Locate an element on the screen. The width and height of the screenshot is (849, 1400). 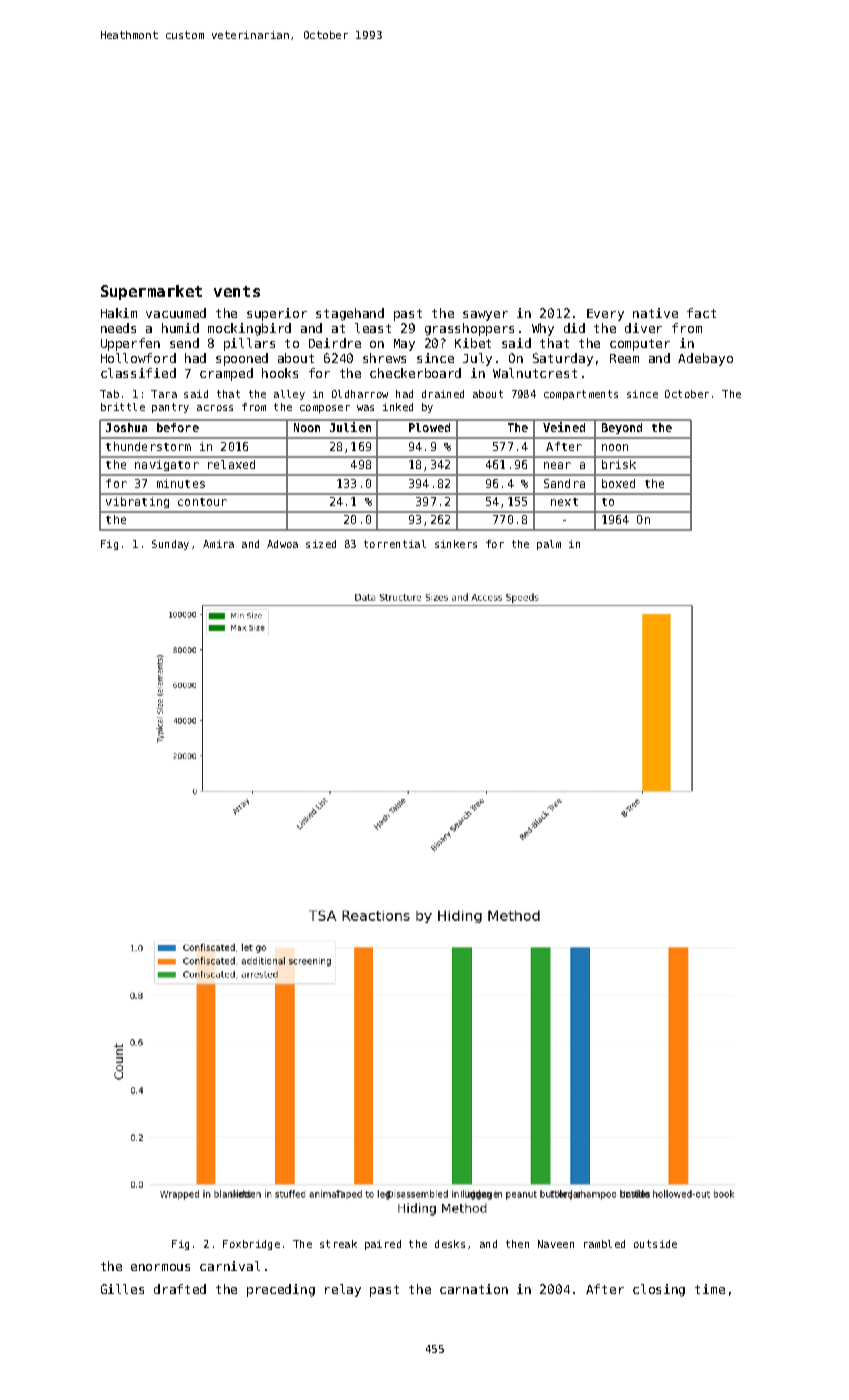
paired is located at coordinates (383, 1245).
